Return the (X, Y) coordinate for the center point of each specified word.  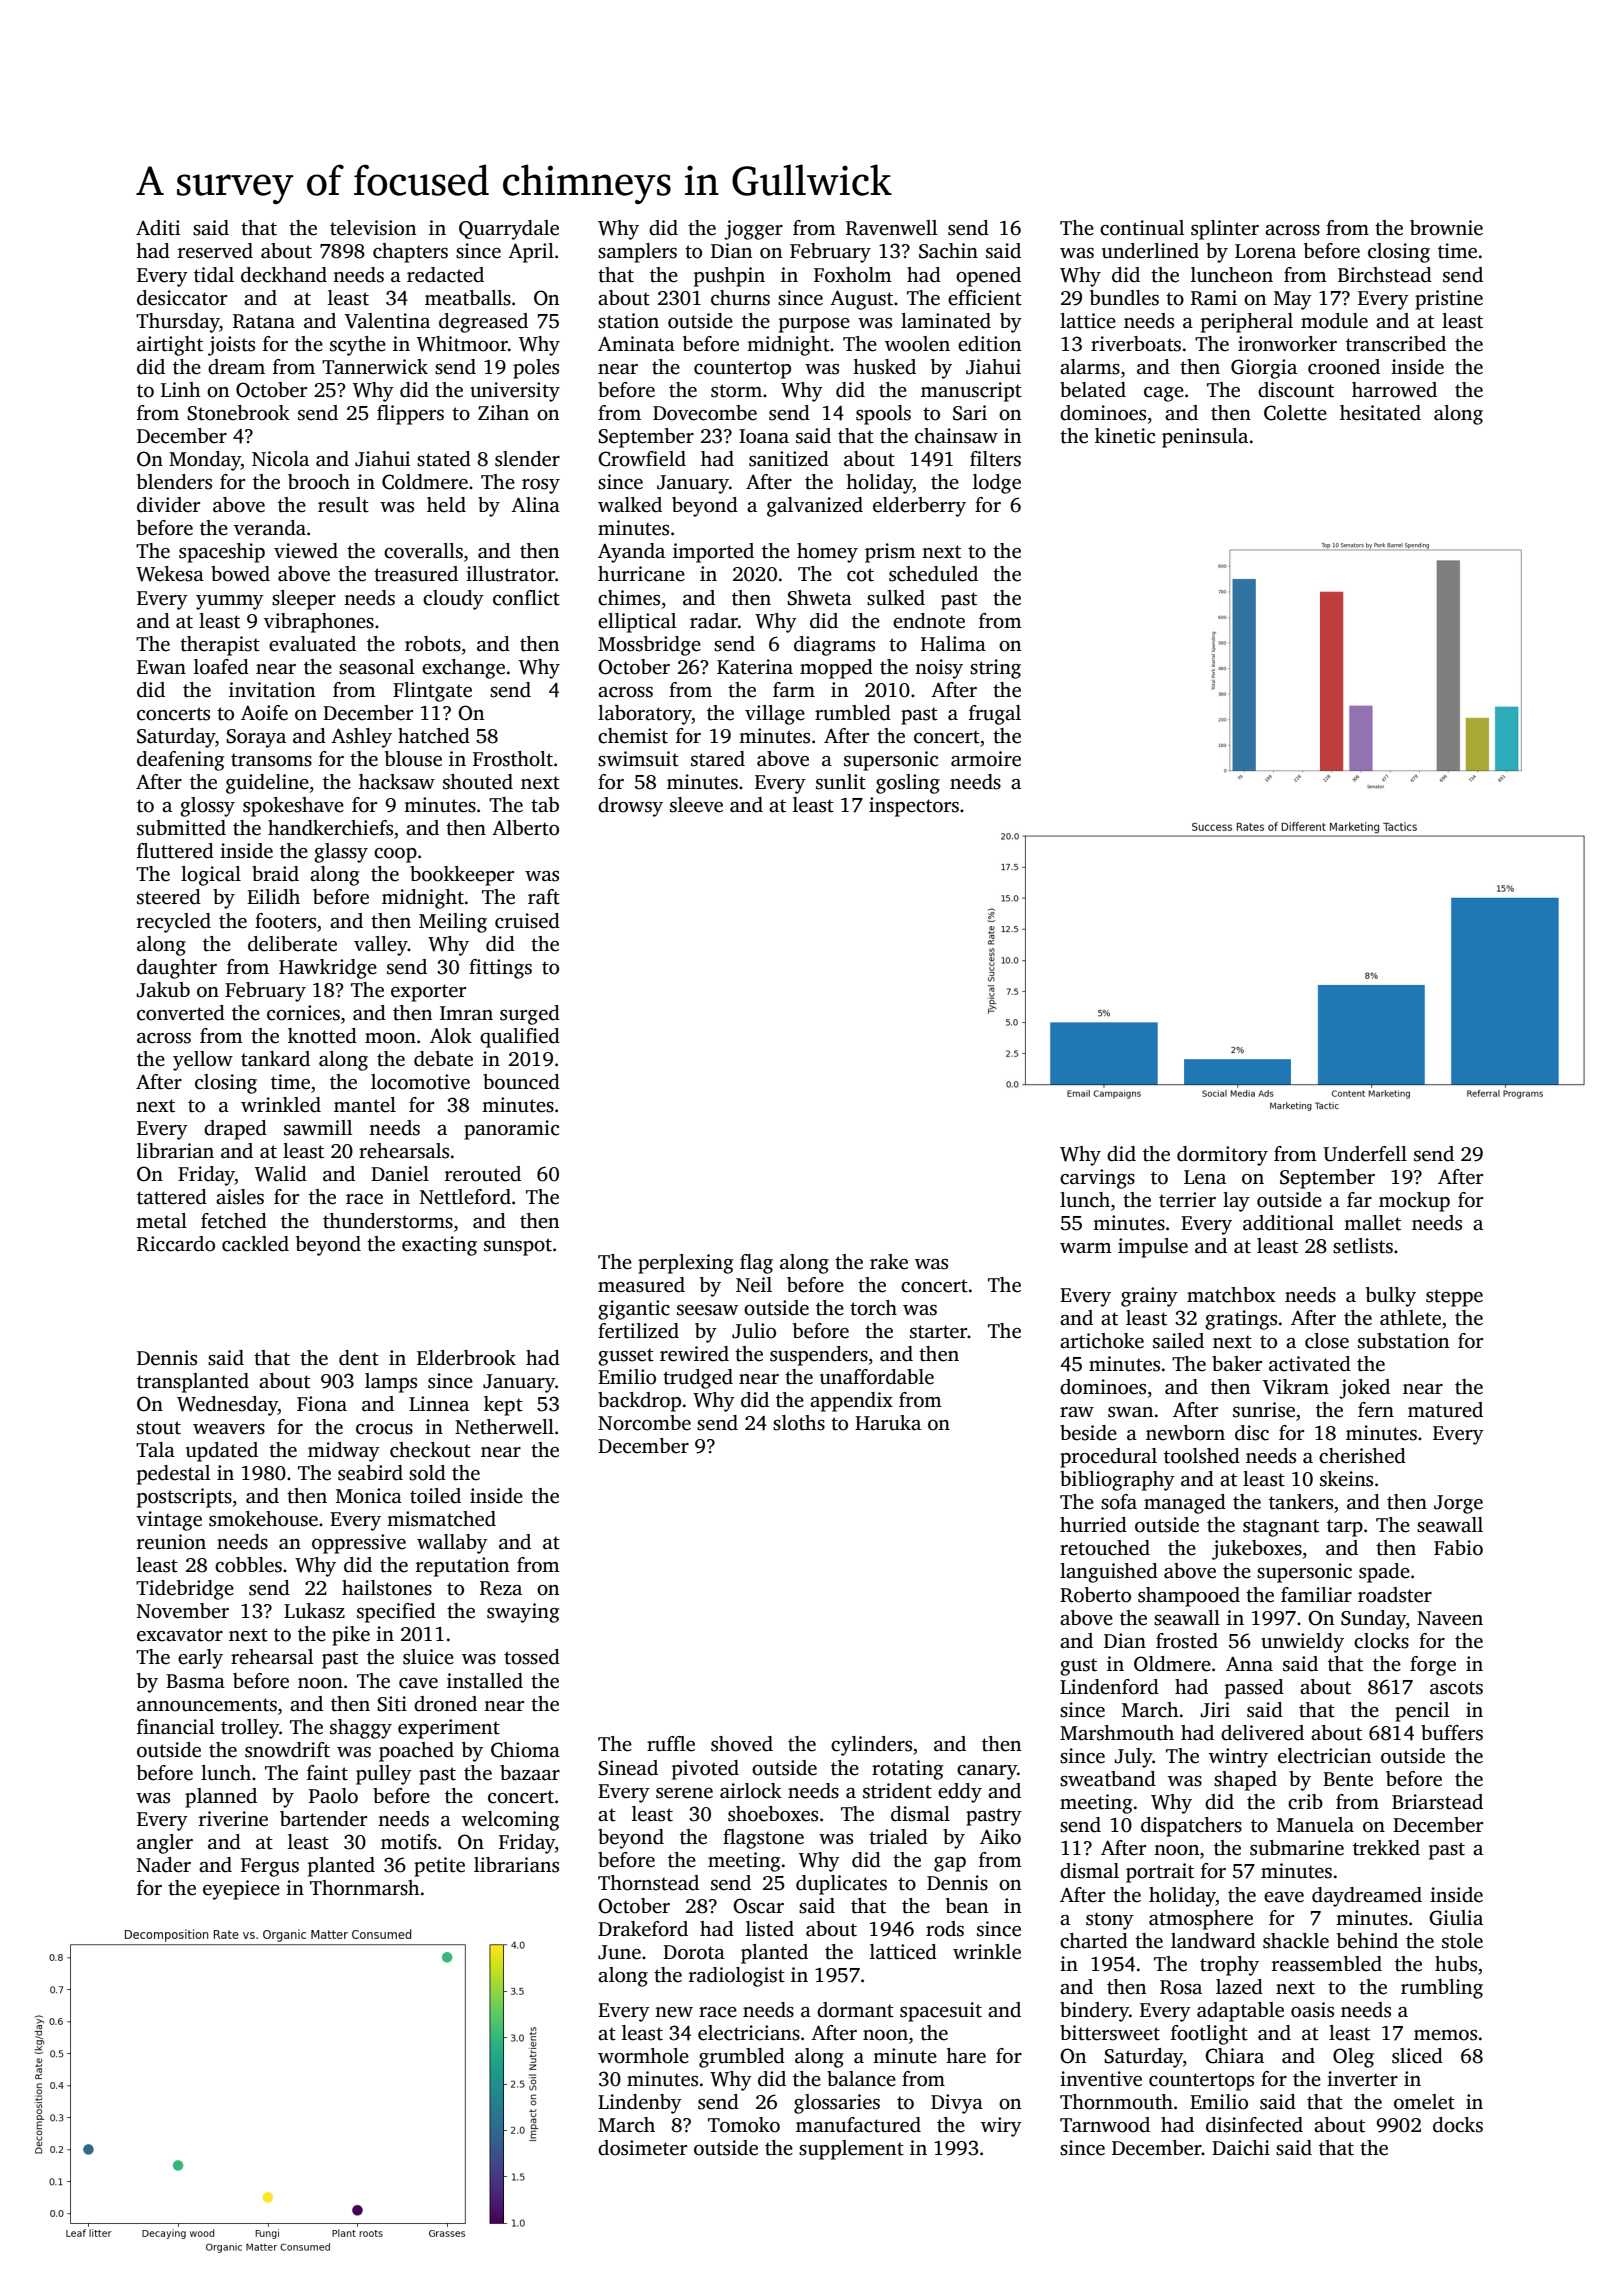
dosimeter (642, 2148)
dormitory (1222, 1156)
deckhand (284, 275)
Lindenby (640, 2104)
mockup (1414, 1202)
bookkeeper (462, 876)
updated (222, 1452)
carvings (1097, 1179)
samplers (637, 253)
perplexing (685, 1264)
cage (1164, 394)
